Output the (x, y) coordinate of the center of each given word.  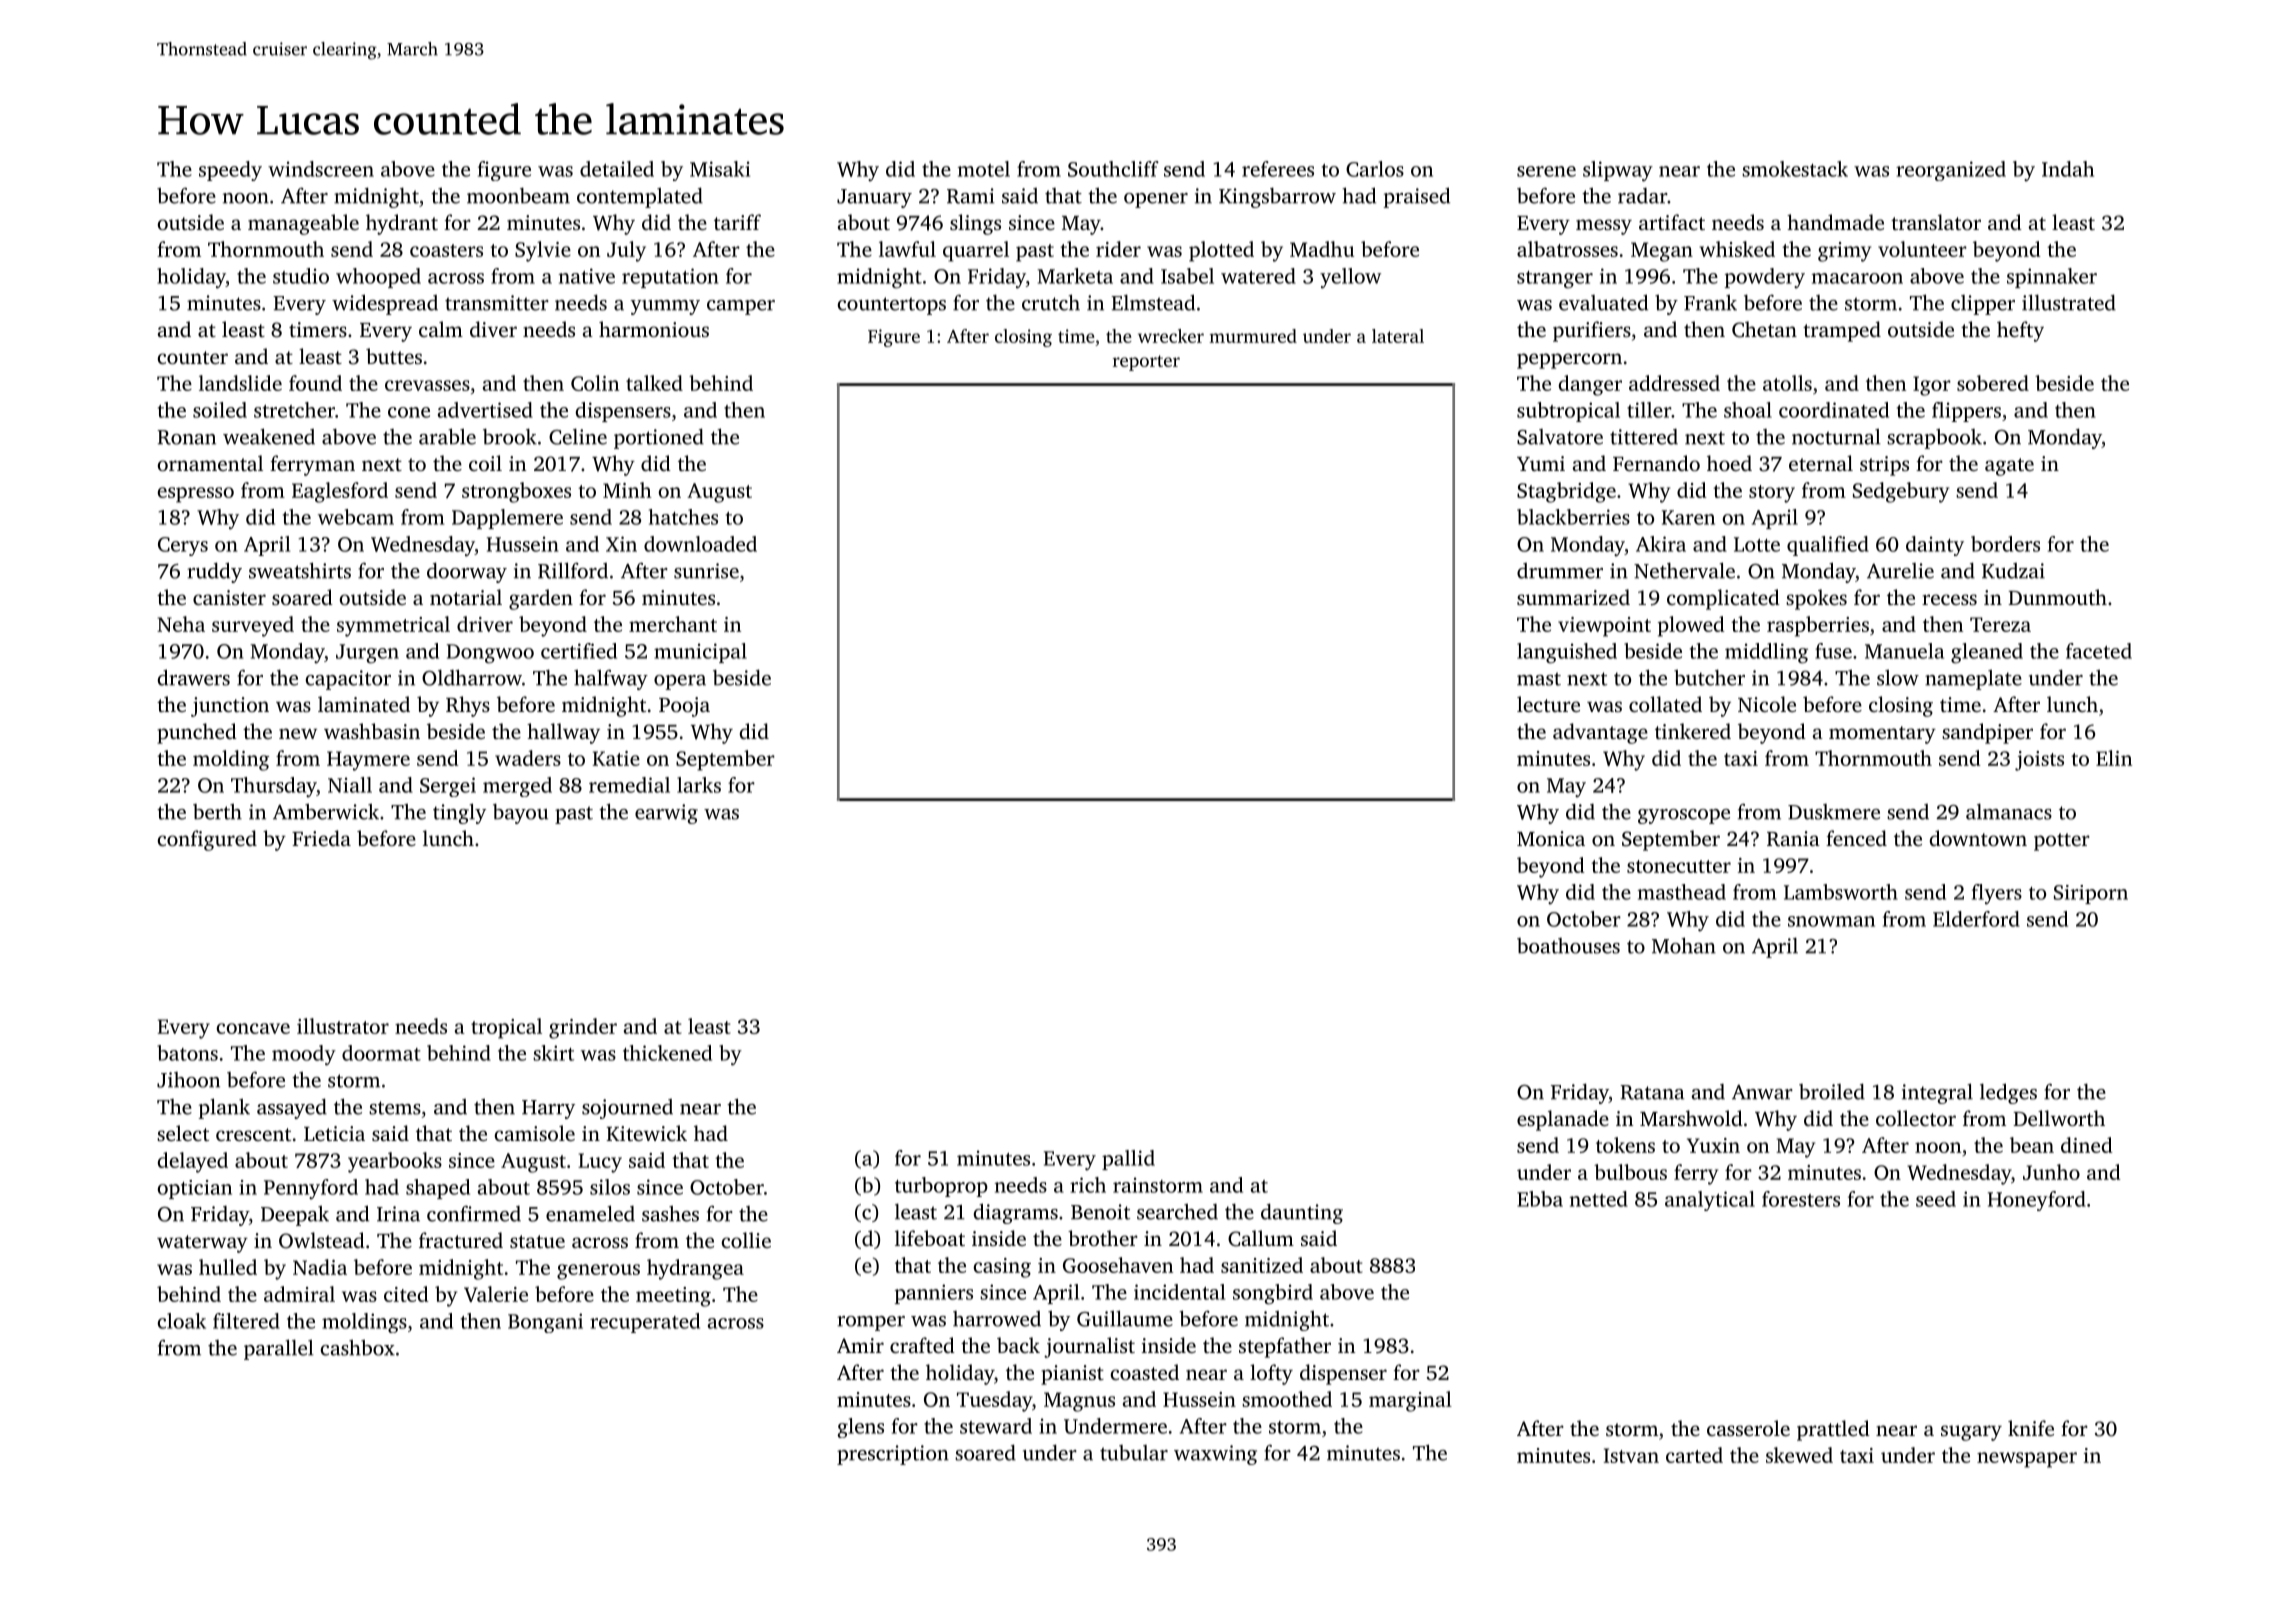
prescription (893, 1455)
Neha (181, 624)
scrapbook (1934, 438)
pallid (1128, 1160)
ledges (2008, 1093)
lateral (1398, 336)
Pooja (684, 707)
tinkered (1693, 731)
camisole (535, 1133)
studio (301, 276)
